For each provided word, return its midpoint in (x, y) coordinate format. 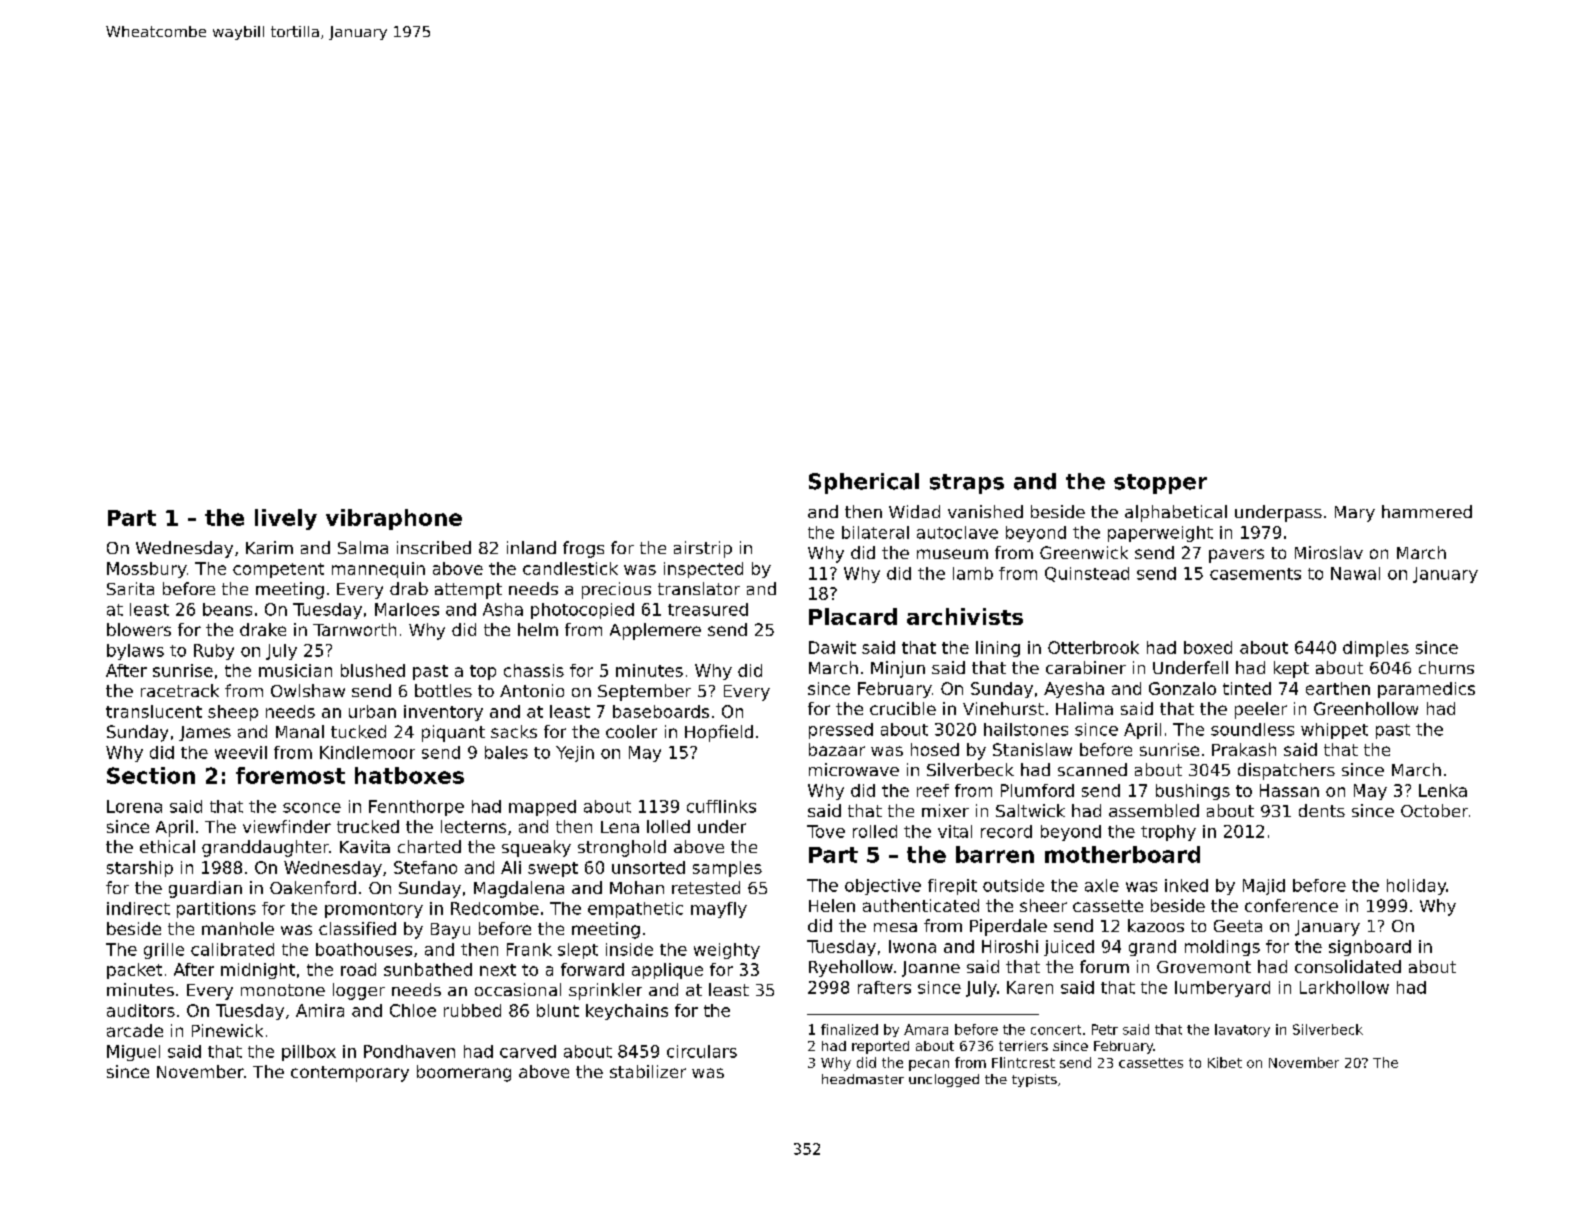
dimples (1376, 649)
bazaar (837, 749)
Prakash (1244, 749)
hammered (1427, 511)
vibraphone (394, 519)
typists (1034, 1080)
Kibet (1225, 1062)
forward (592, 969)
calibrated (232, 949)
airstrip (703, 549)
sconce (312, 808)
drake (263, 629)
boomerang (464, 1073)
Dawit (832, 647)
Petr (1105, 1029)
